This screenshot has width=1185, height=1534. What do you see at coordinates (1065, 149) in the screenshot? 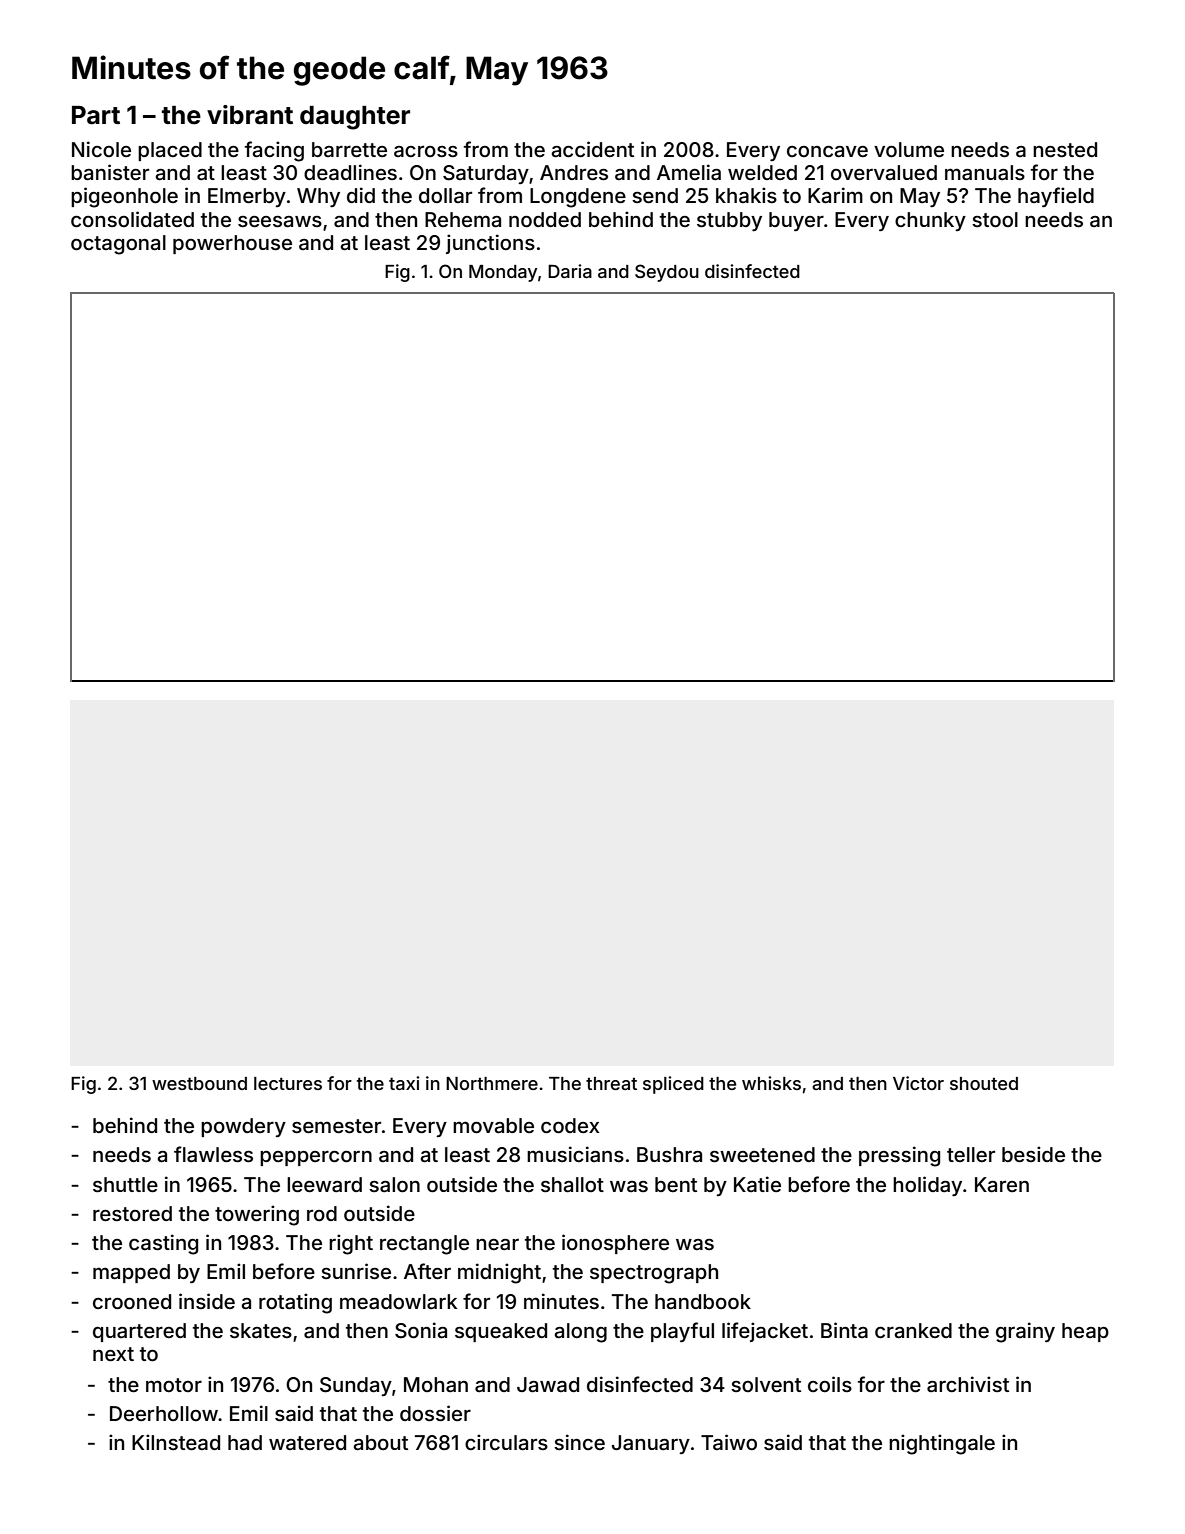
I see `nested` at bounding box center [1065, 149].
